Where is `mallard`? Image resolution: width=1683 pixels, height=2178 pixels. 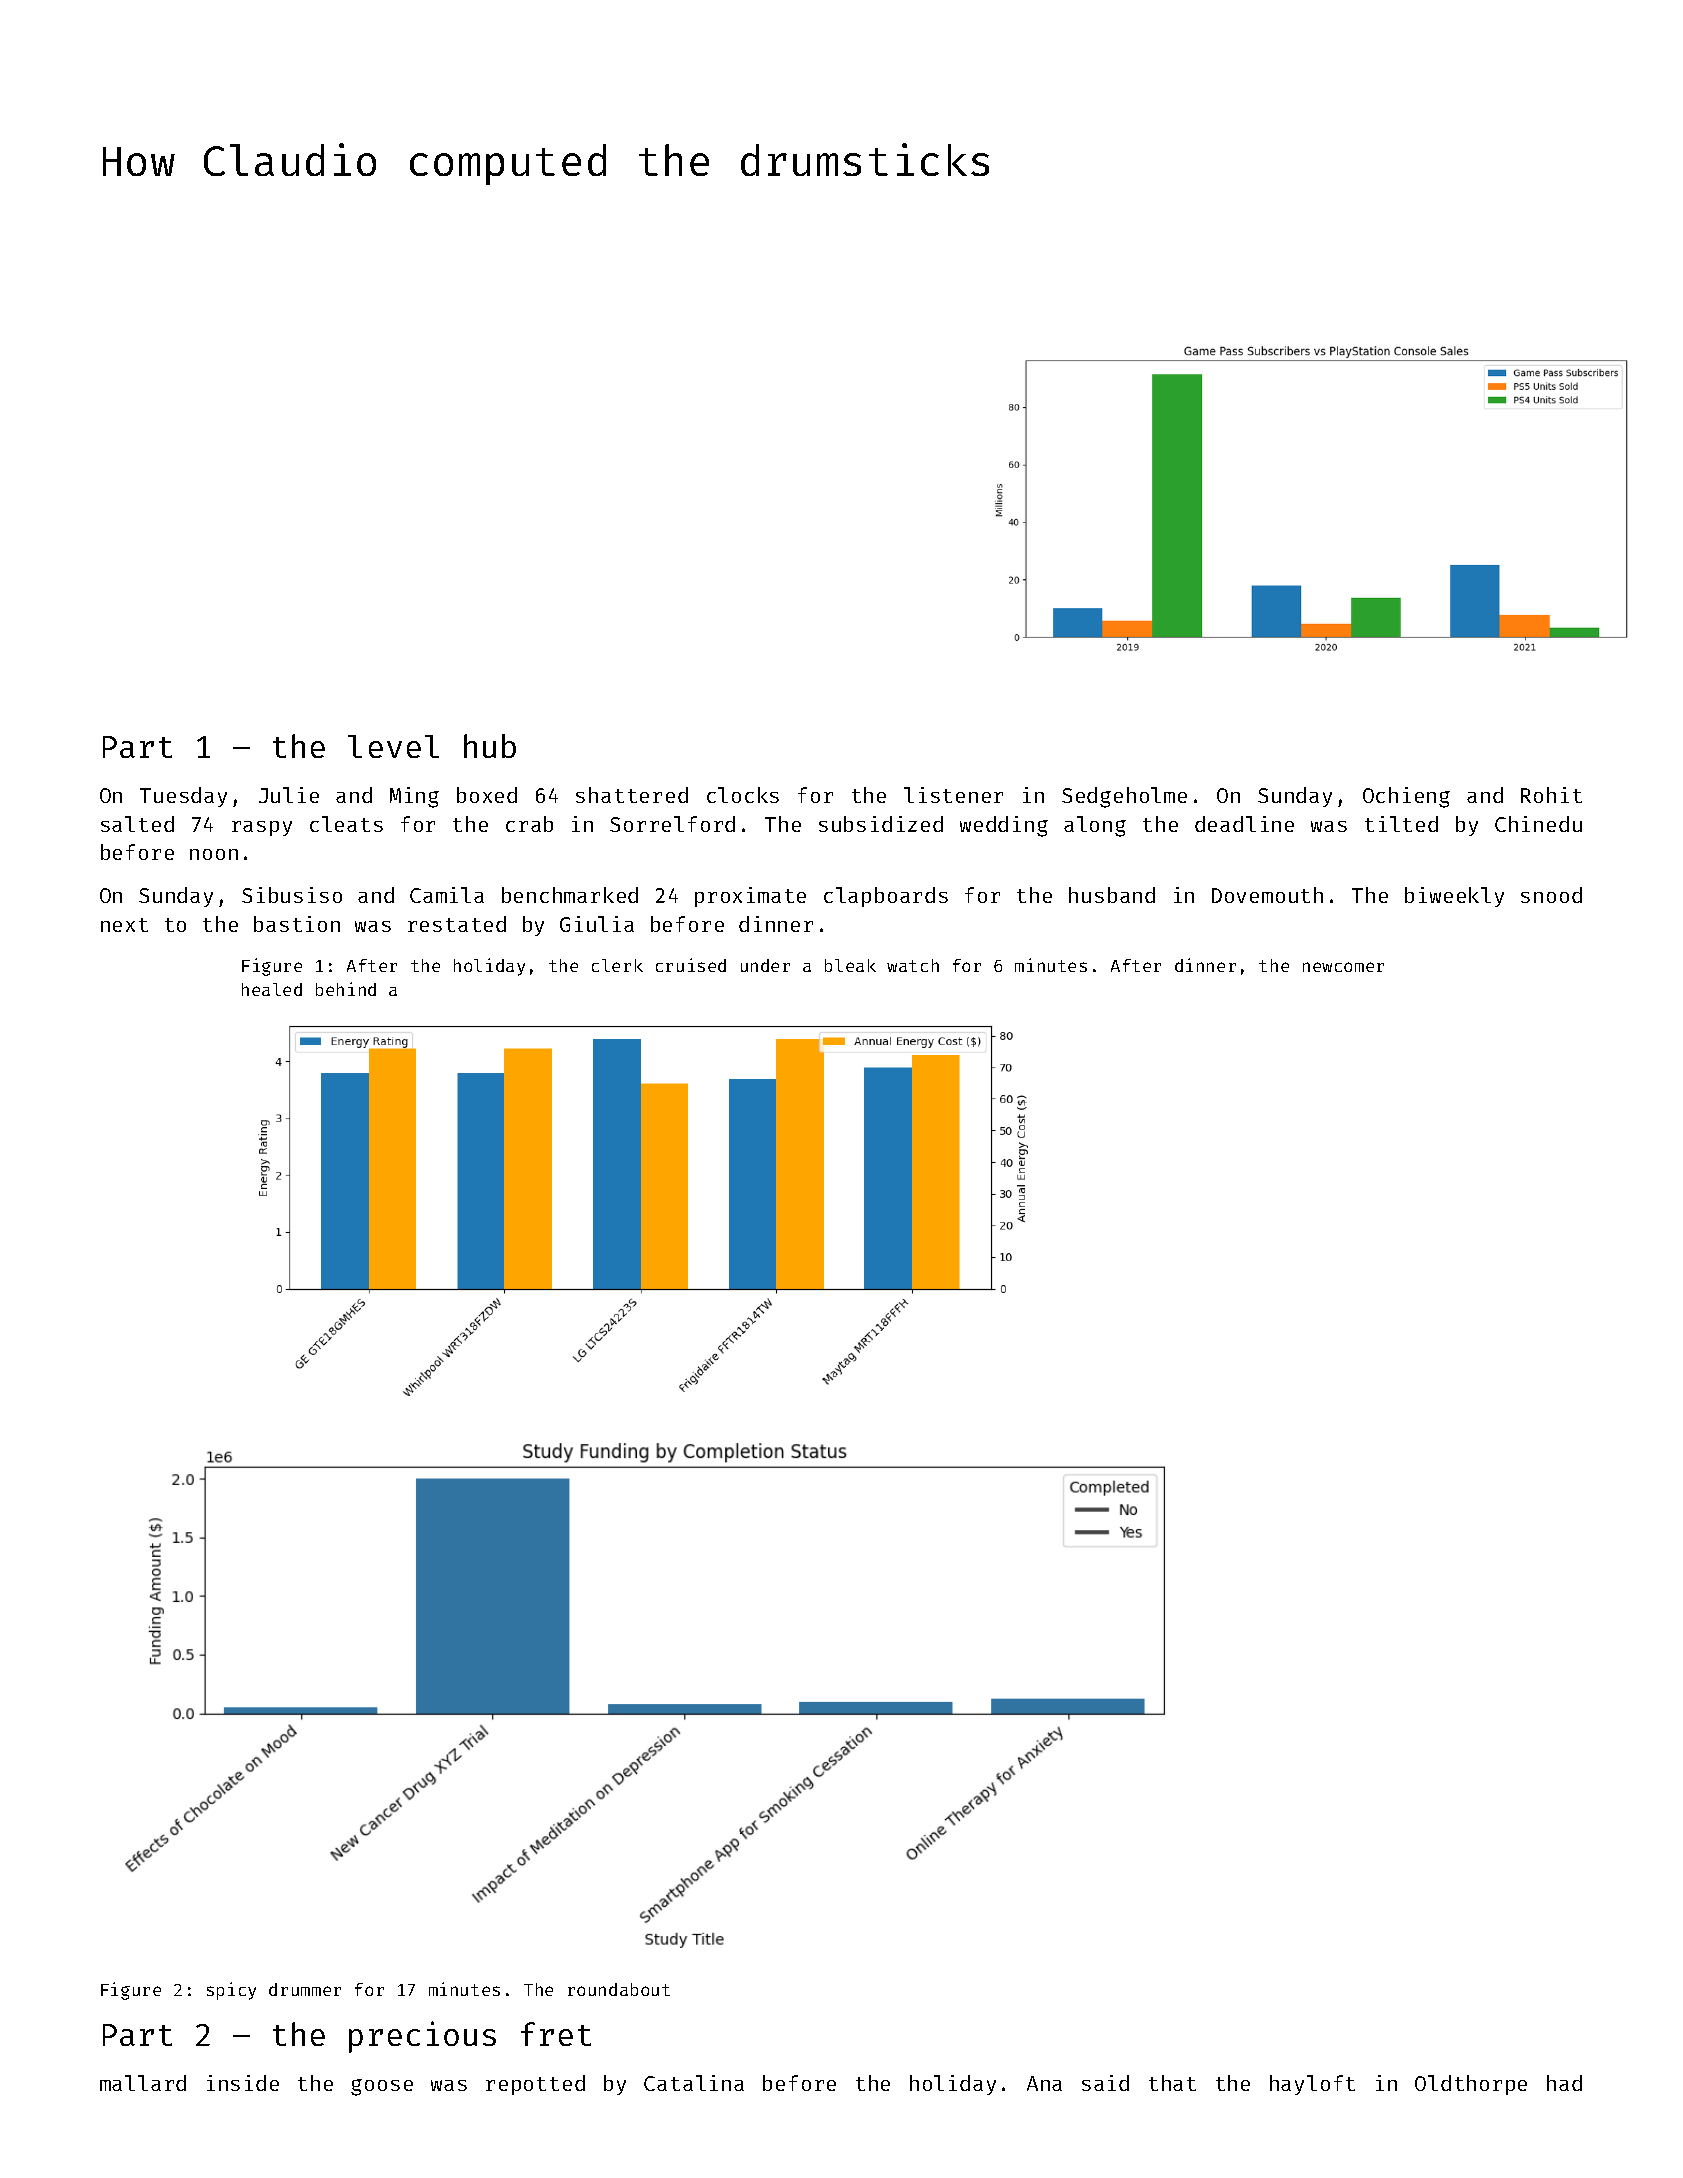
mallard is located at coordinates (143, 2083).
